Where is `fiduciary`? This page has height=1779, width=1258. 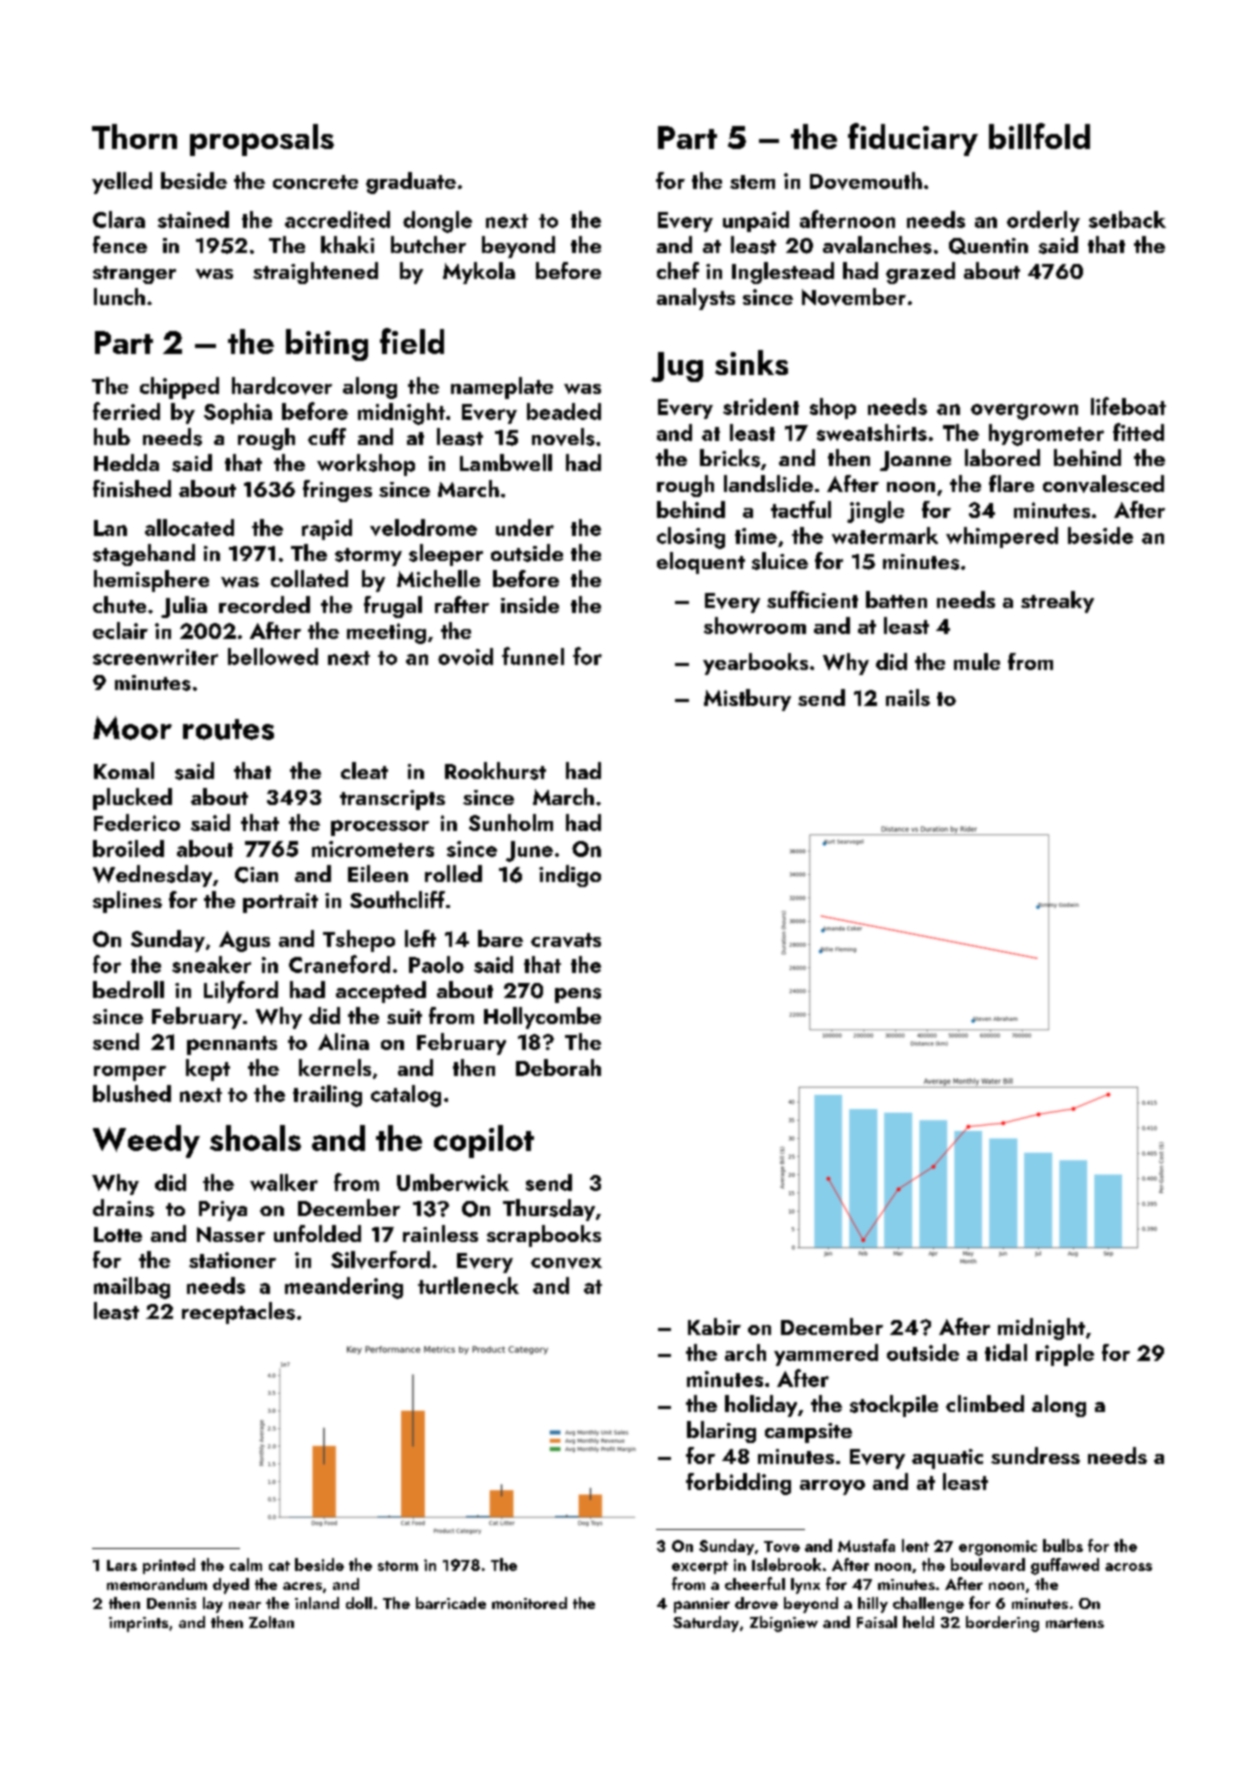
fiduciary is located at coordinates (913, 139).
